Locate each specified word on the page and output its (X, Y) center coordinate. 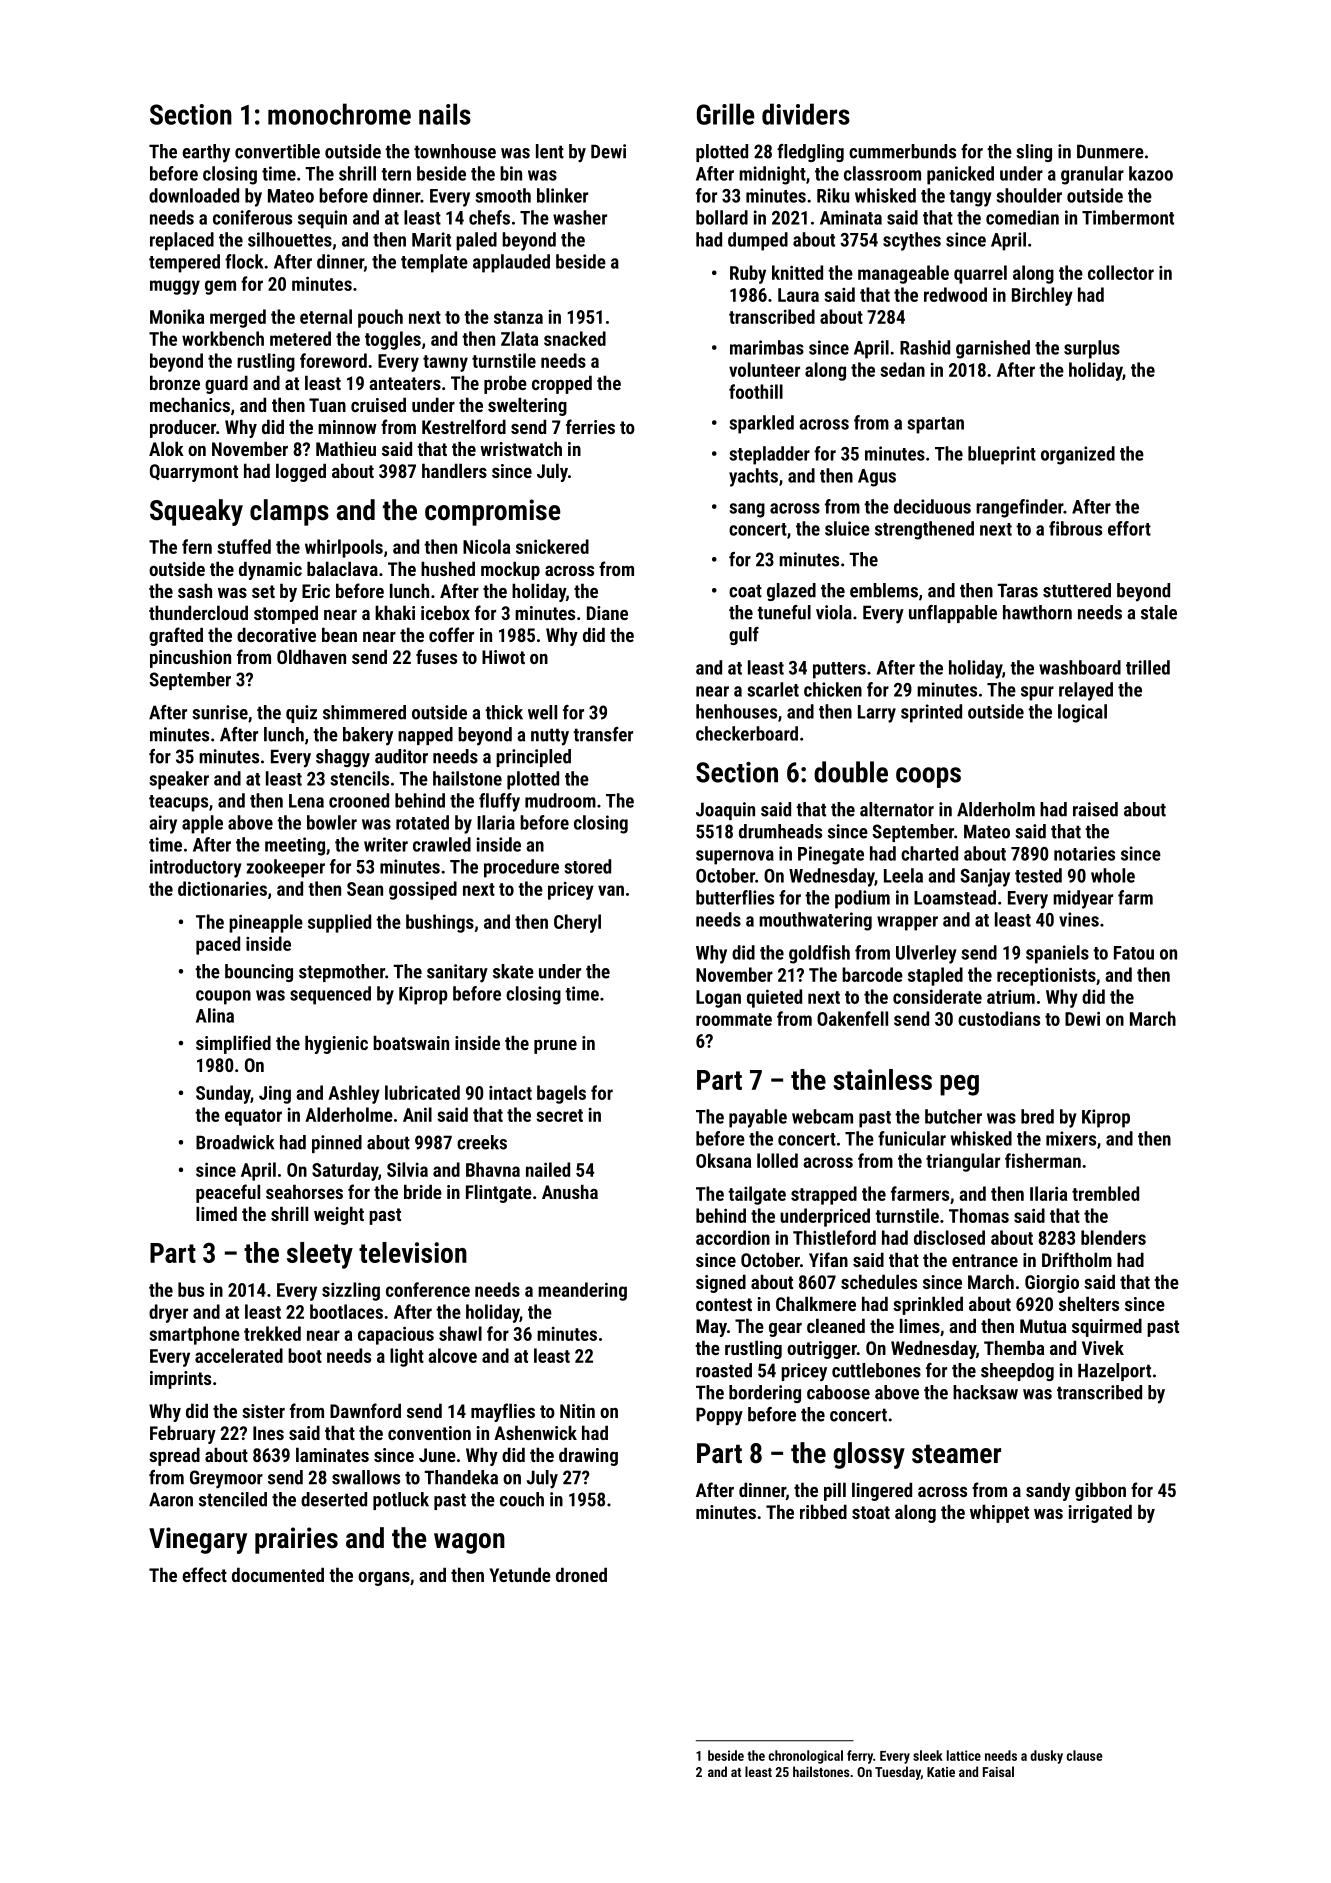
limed (216, 1213)
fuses (436, 656)
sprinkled (928, 1305)
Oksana (723, 1160)
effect (204, 1574)
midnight (772, 175)
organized (1078, 455)
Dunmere (1110, 151)
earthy (206, 153)
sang (747, 510)
